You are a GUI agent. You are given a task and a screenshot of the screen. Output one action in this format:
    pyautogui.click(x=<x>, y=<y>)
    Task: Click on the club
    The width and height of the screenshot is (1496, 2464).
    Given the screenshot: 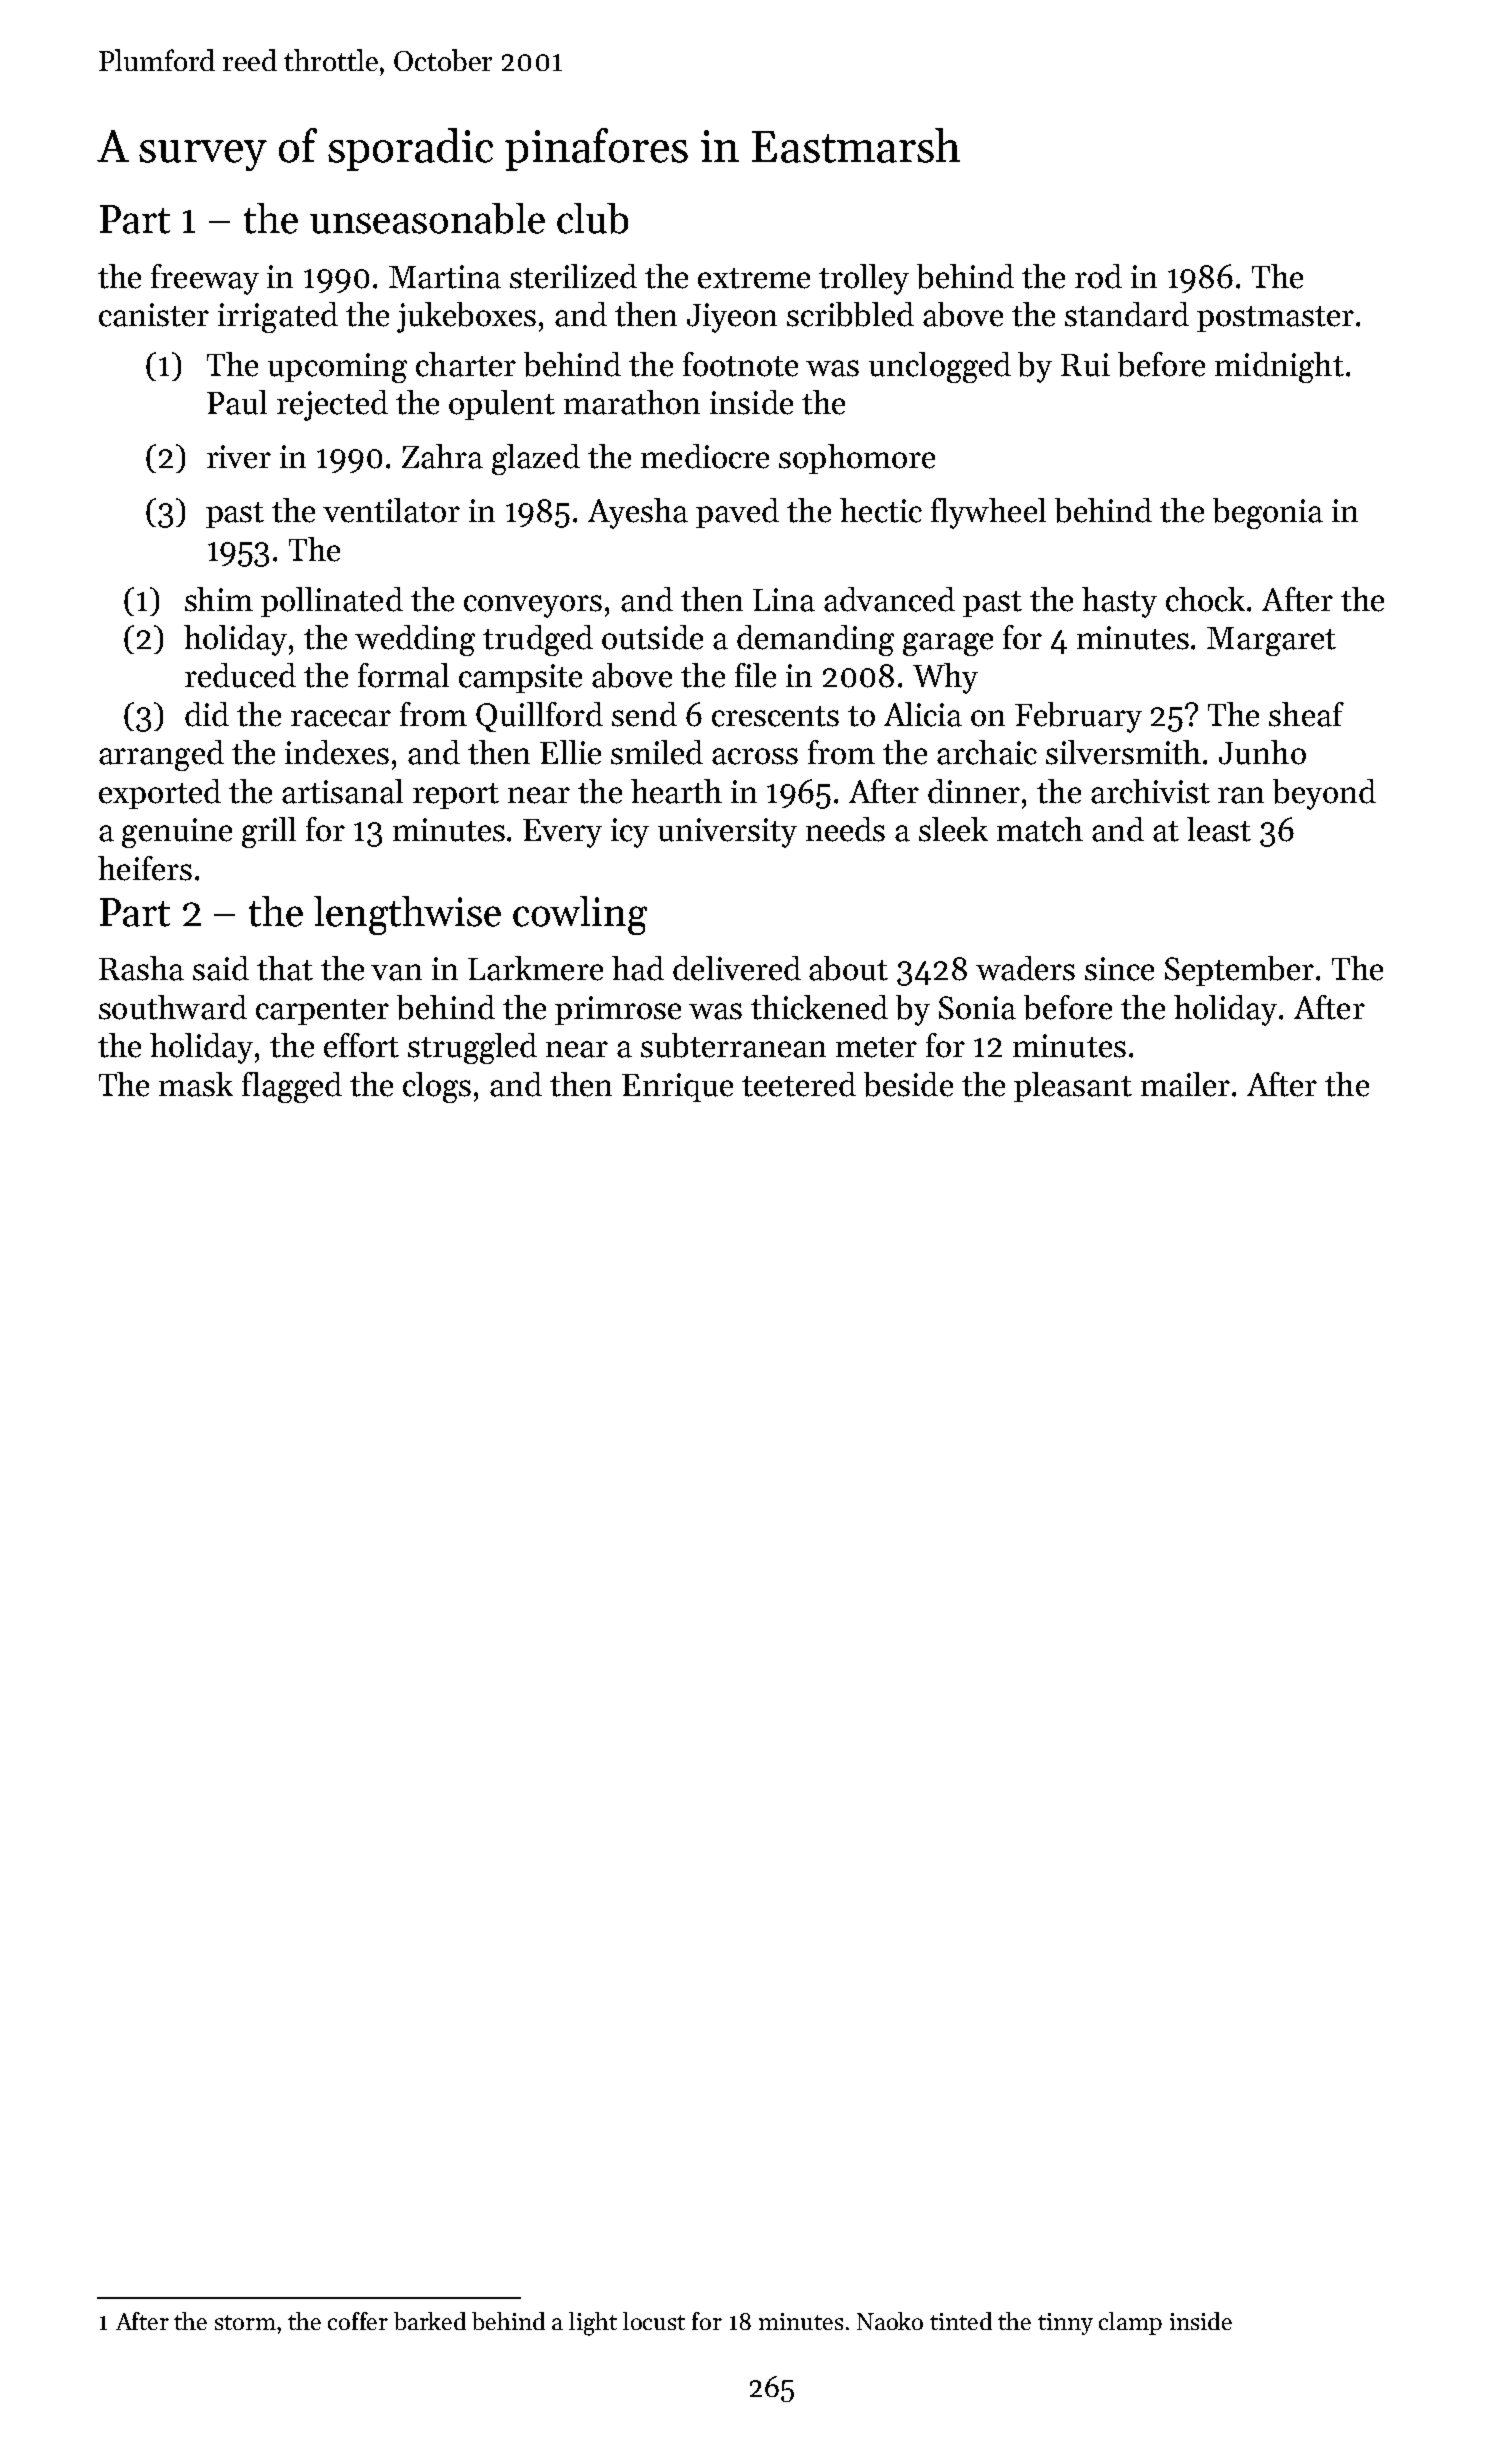 What is the action you would take?
    pyautogui.click(x=592, y=218)
